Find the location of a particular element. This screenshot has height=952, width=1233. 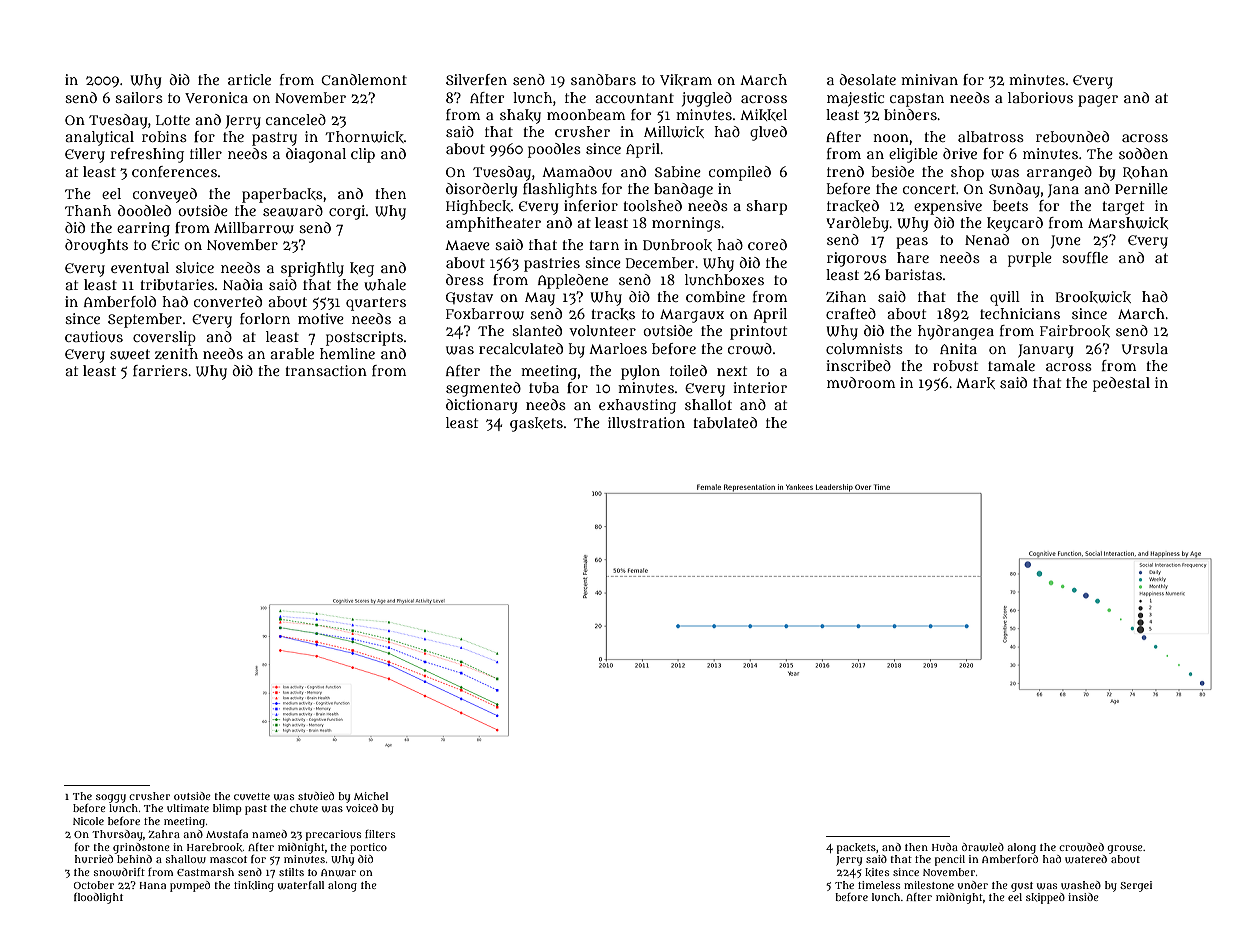

Appledene is located at coordinates (573, 281).
